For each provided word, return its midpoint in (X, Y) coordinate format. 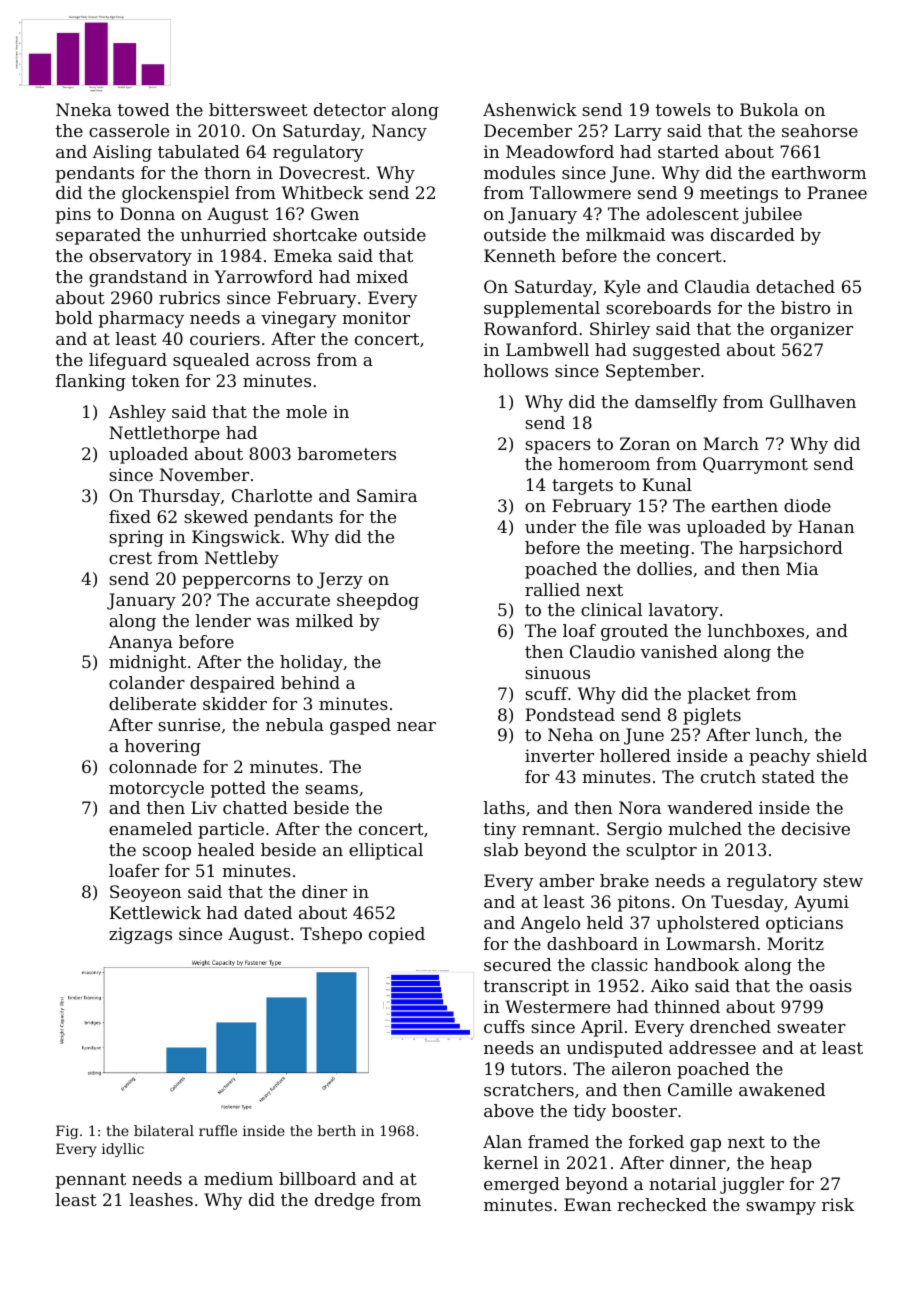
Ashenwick (530, 109)
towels (683, 109)
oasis (831, 985)
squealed (211, 361)
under (550, 526)
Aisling (122, 153)
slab (501, 849)
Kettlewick (155, 912)
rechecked (662, 1204)
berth (336, 1130)
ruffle (218, 1130)
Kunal (667, 484)
